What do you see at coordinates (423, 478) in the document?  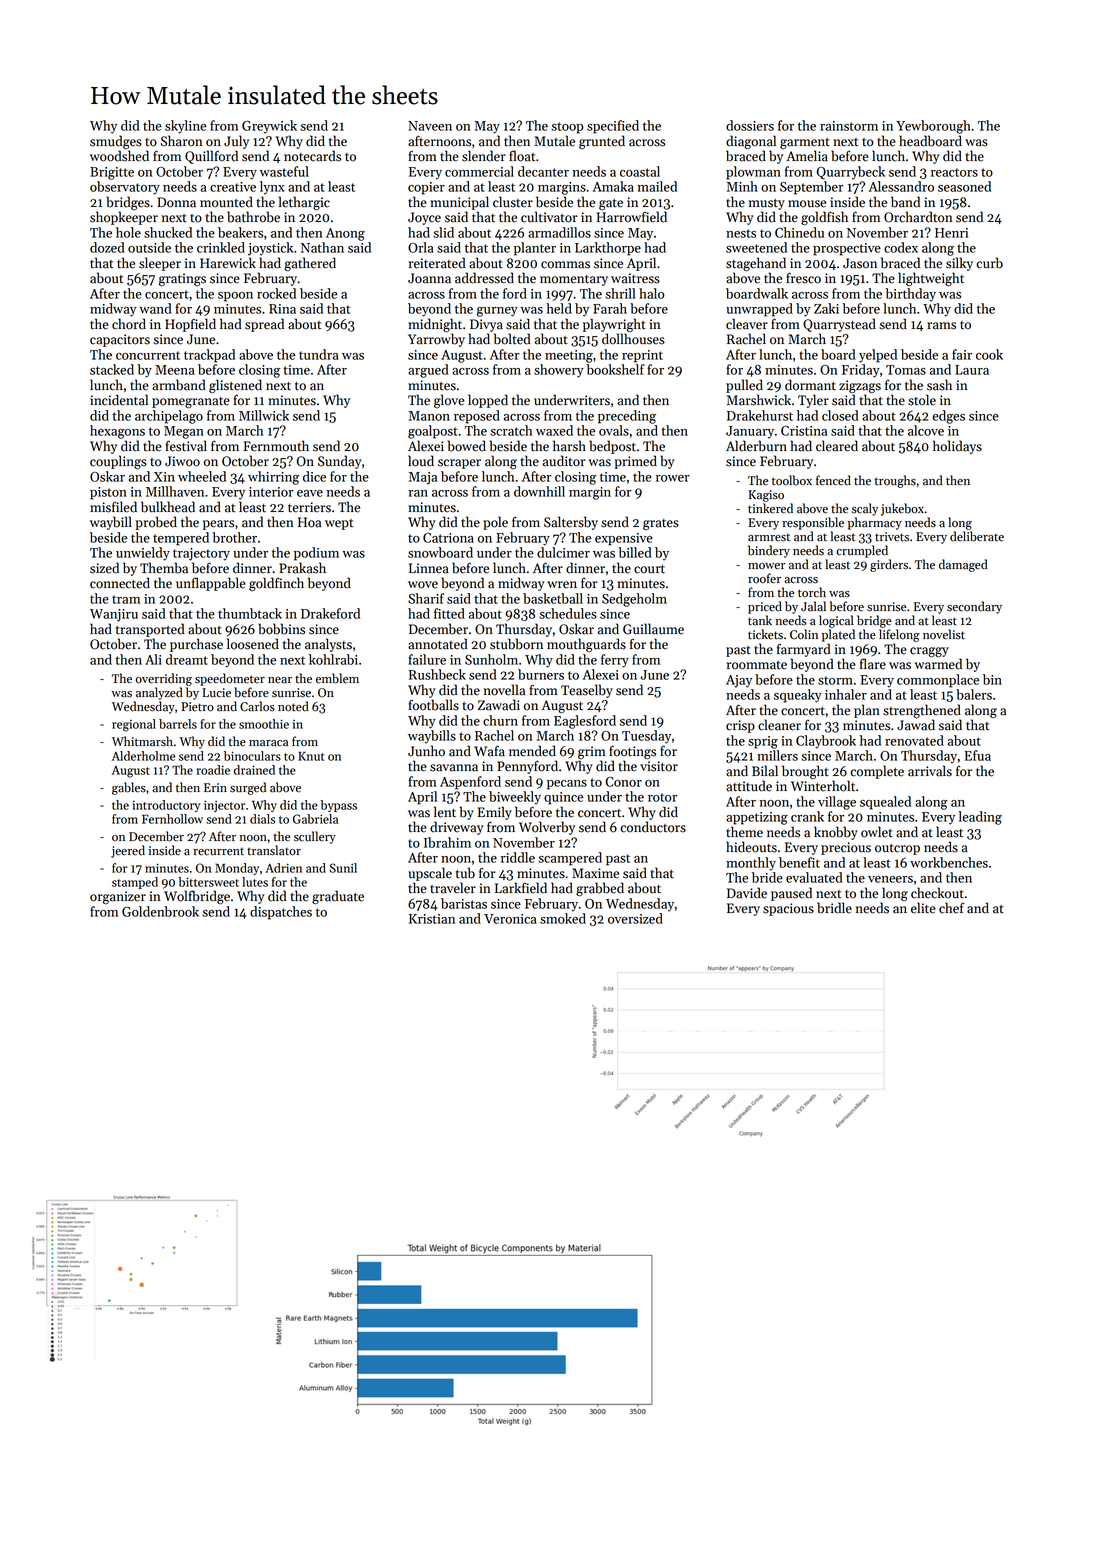 I see `Maja` at bounding box center [423, 478].
